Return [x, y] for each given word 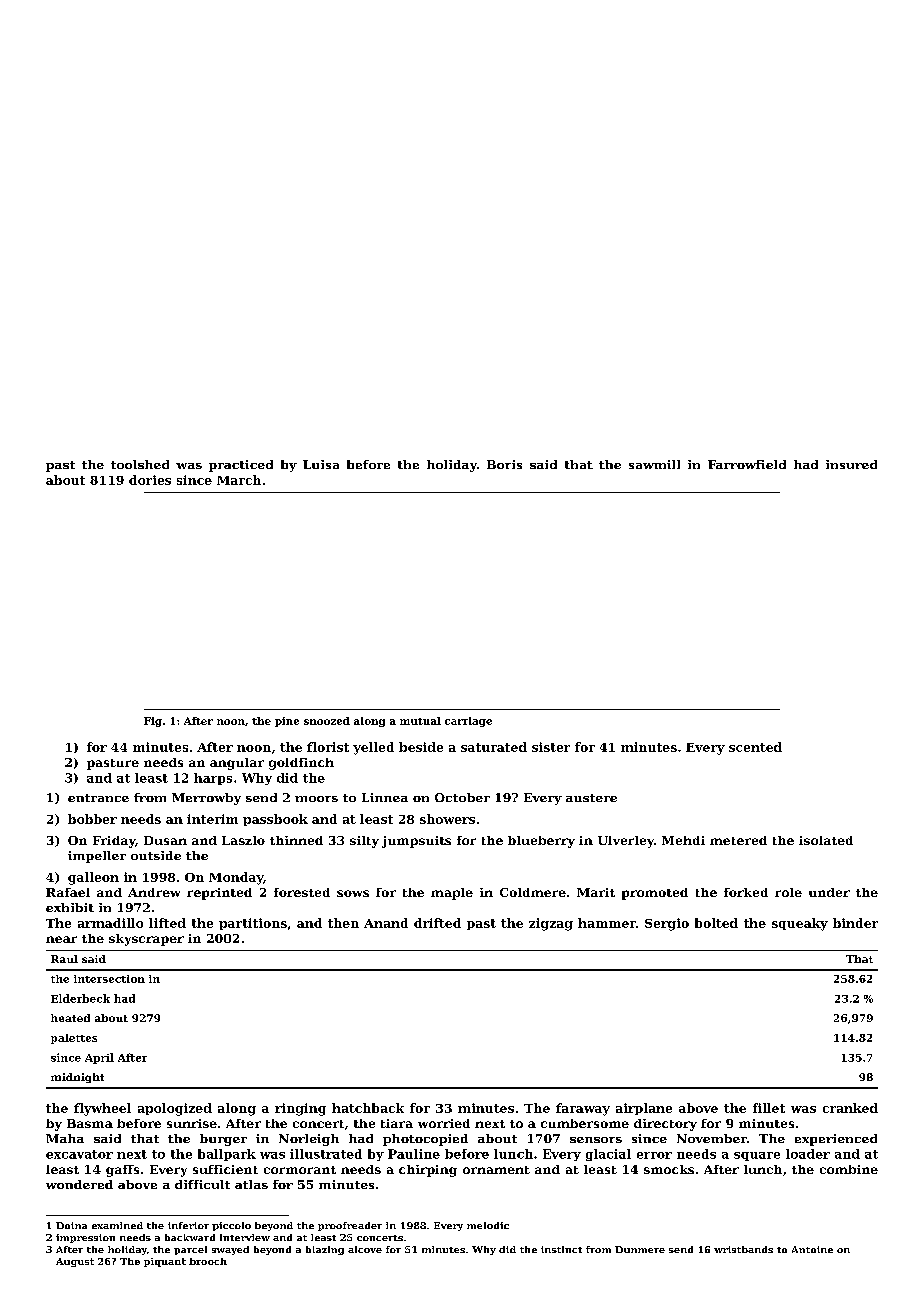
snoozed [327, 721]
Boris [504, 464]
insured [851, 464]
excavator [79, 1154]
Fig [153, 722]
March [239, 480]
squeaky [800, 924]
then [343, 923]
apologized [175, 1109]
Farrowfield [747, 464]
